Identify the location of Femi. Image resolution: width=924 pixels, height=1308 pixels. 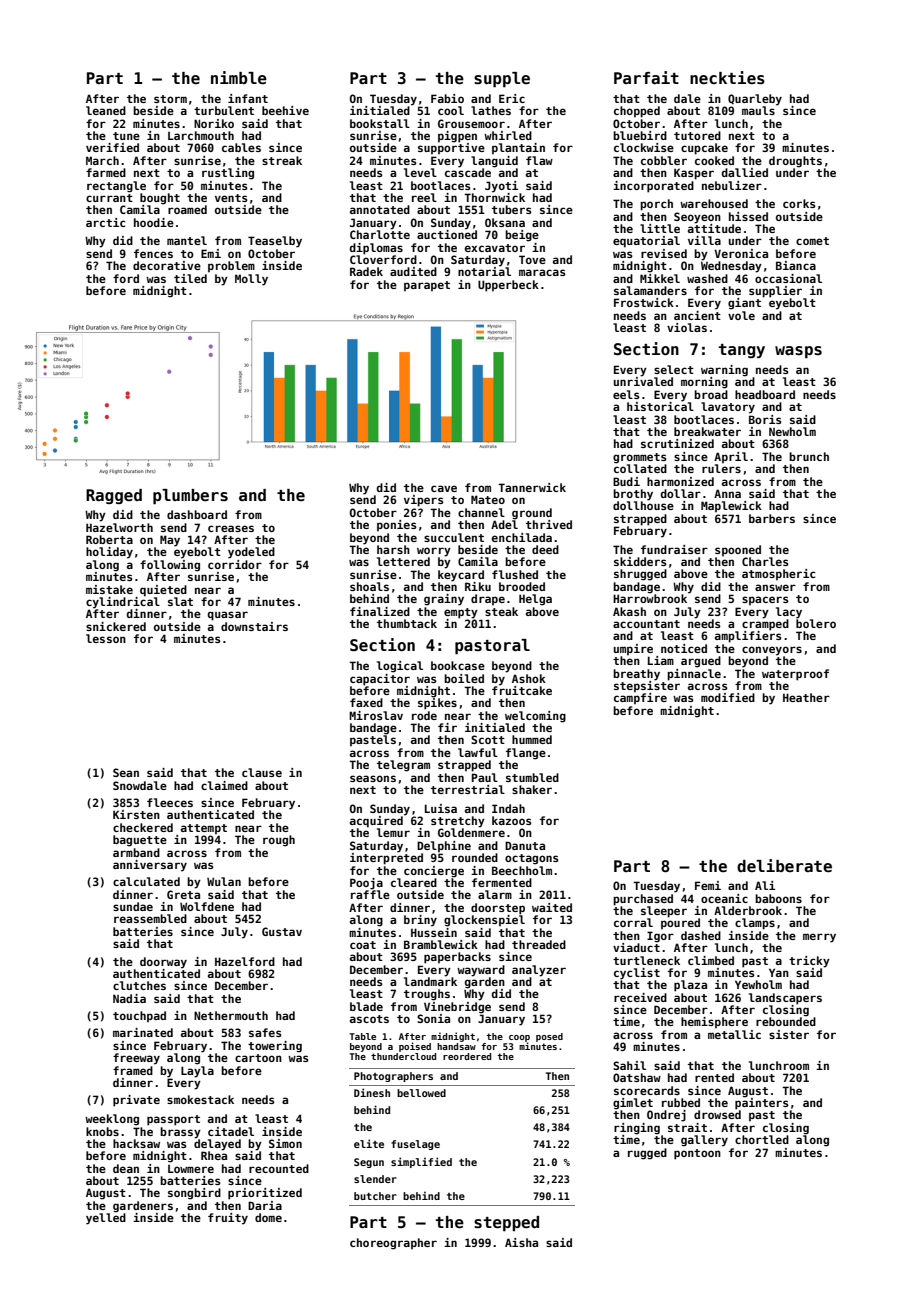
(708, 885).
